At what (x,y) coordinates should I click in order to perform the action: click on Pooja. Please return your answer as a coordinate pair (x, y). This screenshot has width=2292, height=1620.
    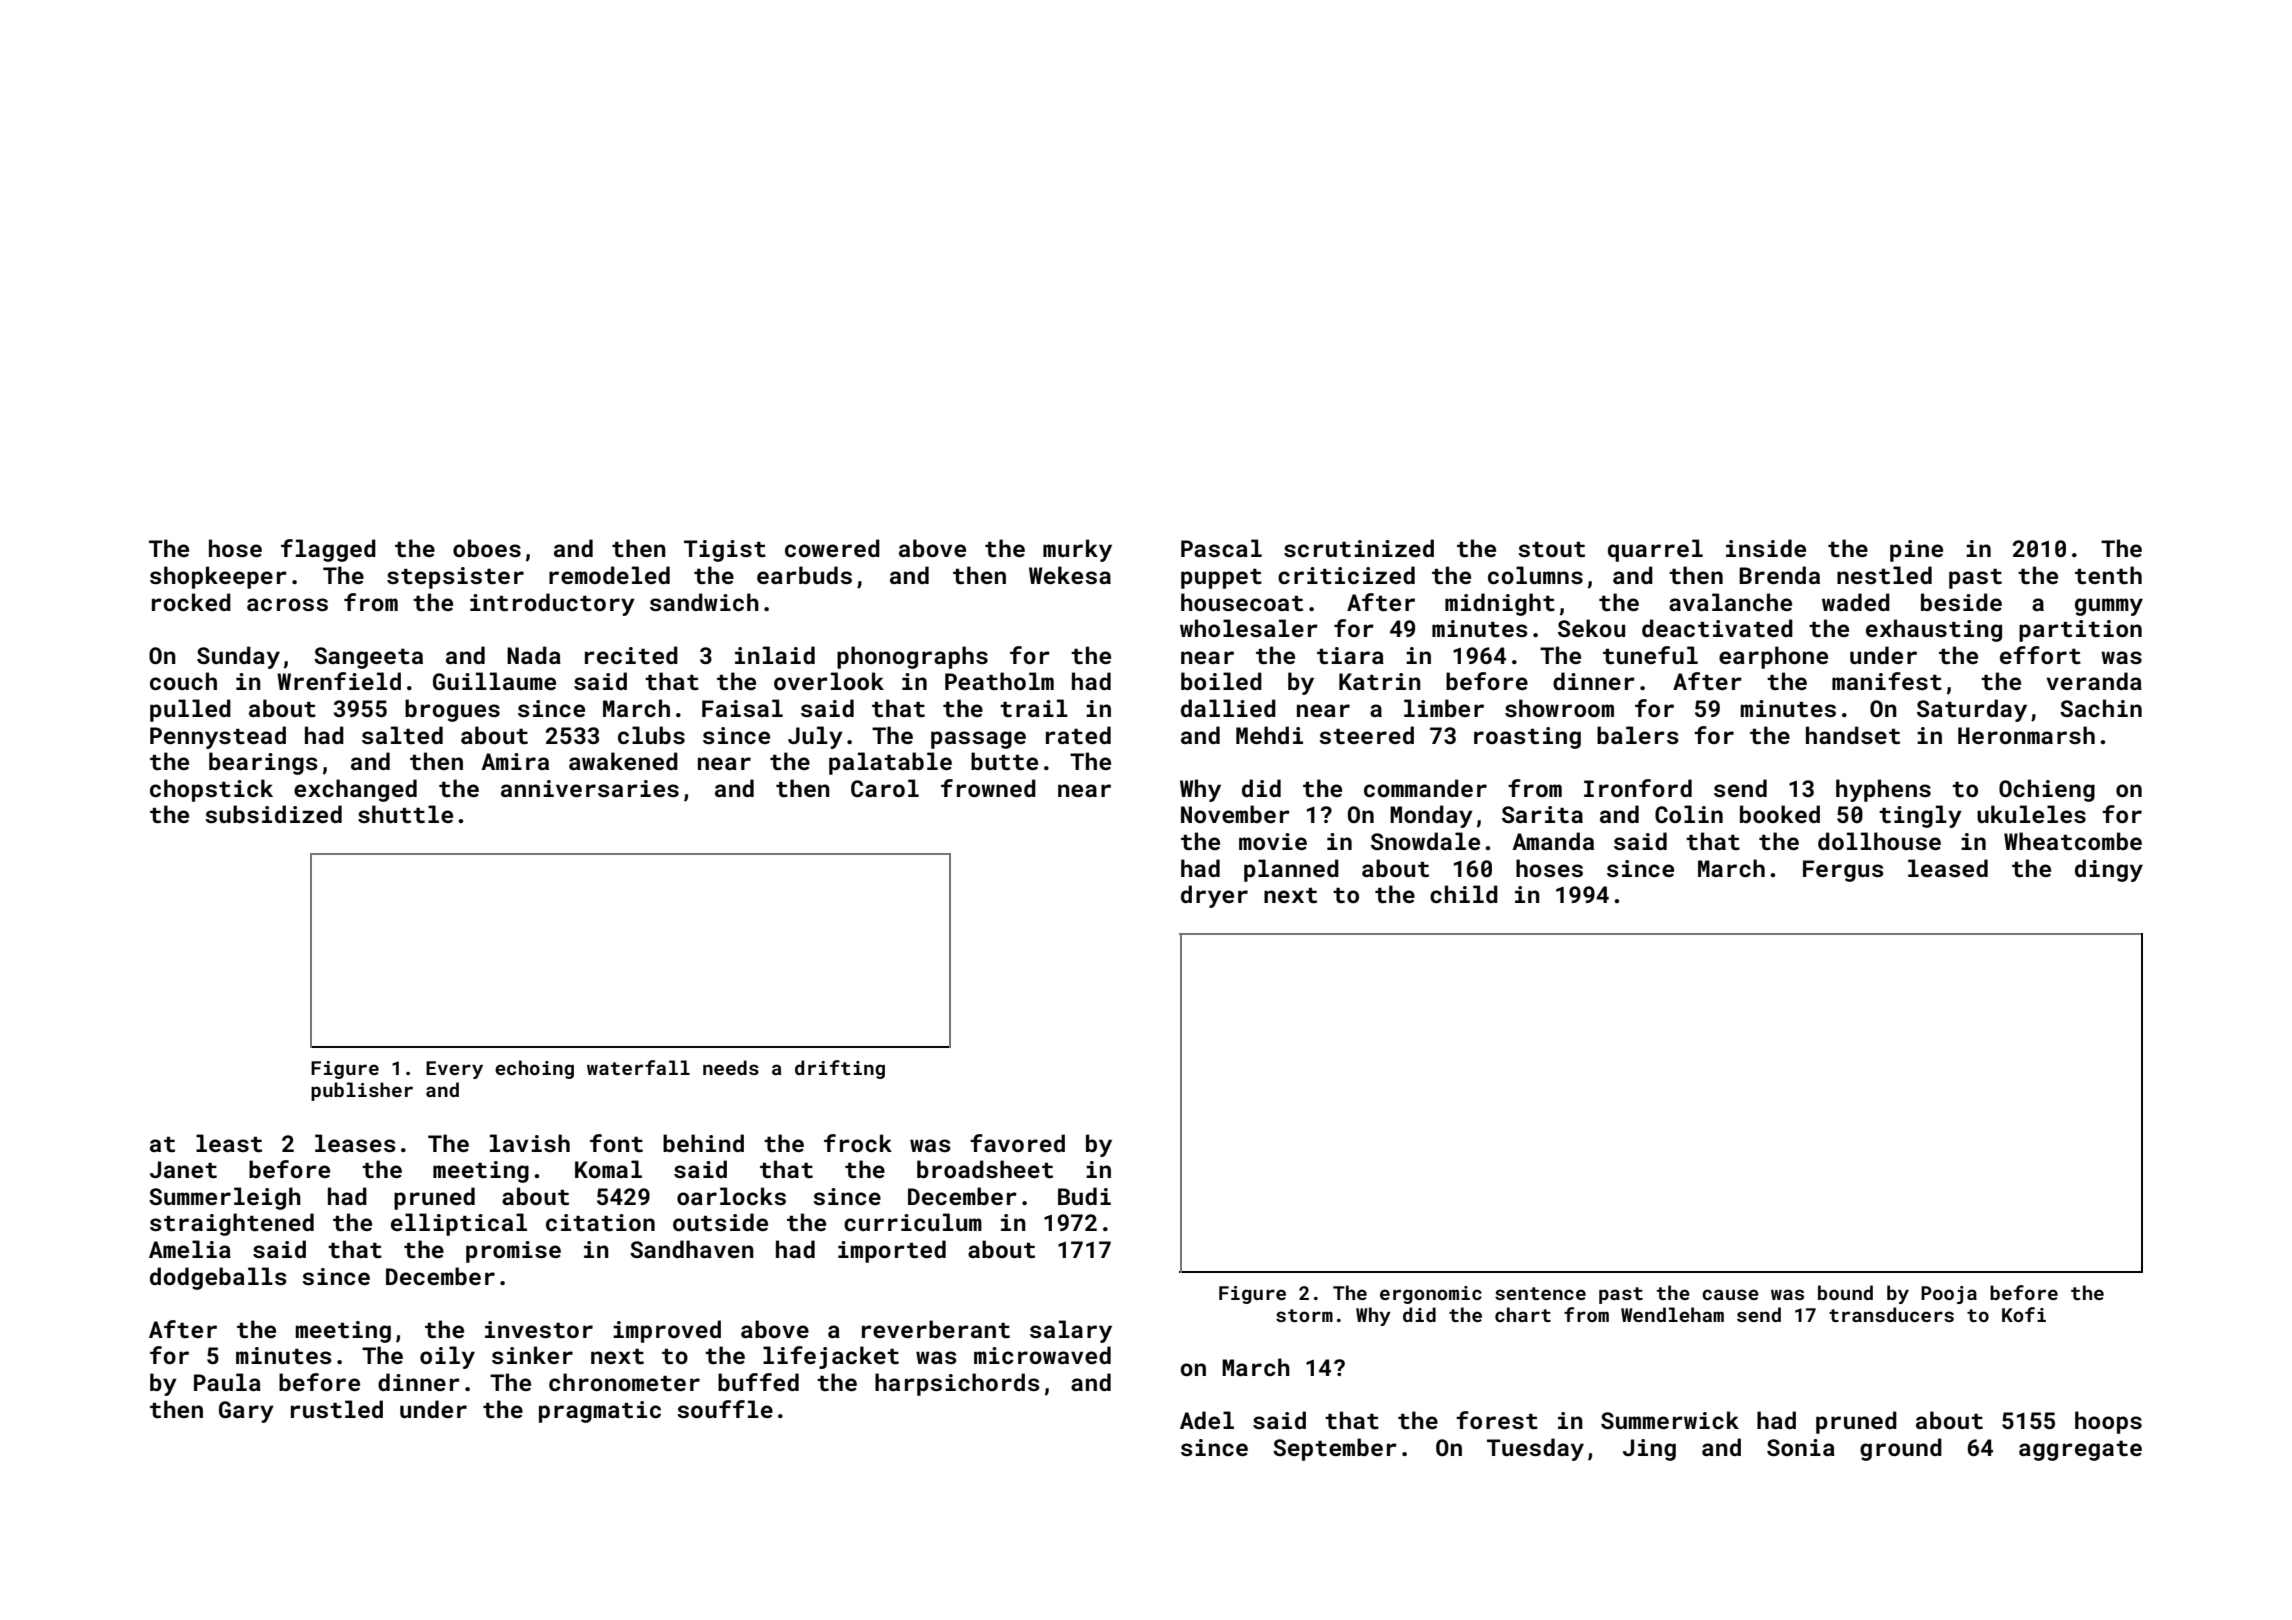
    Looking at the image, I should click on (1949, 1295).
